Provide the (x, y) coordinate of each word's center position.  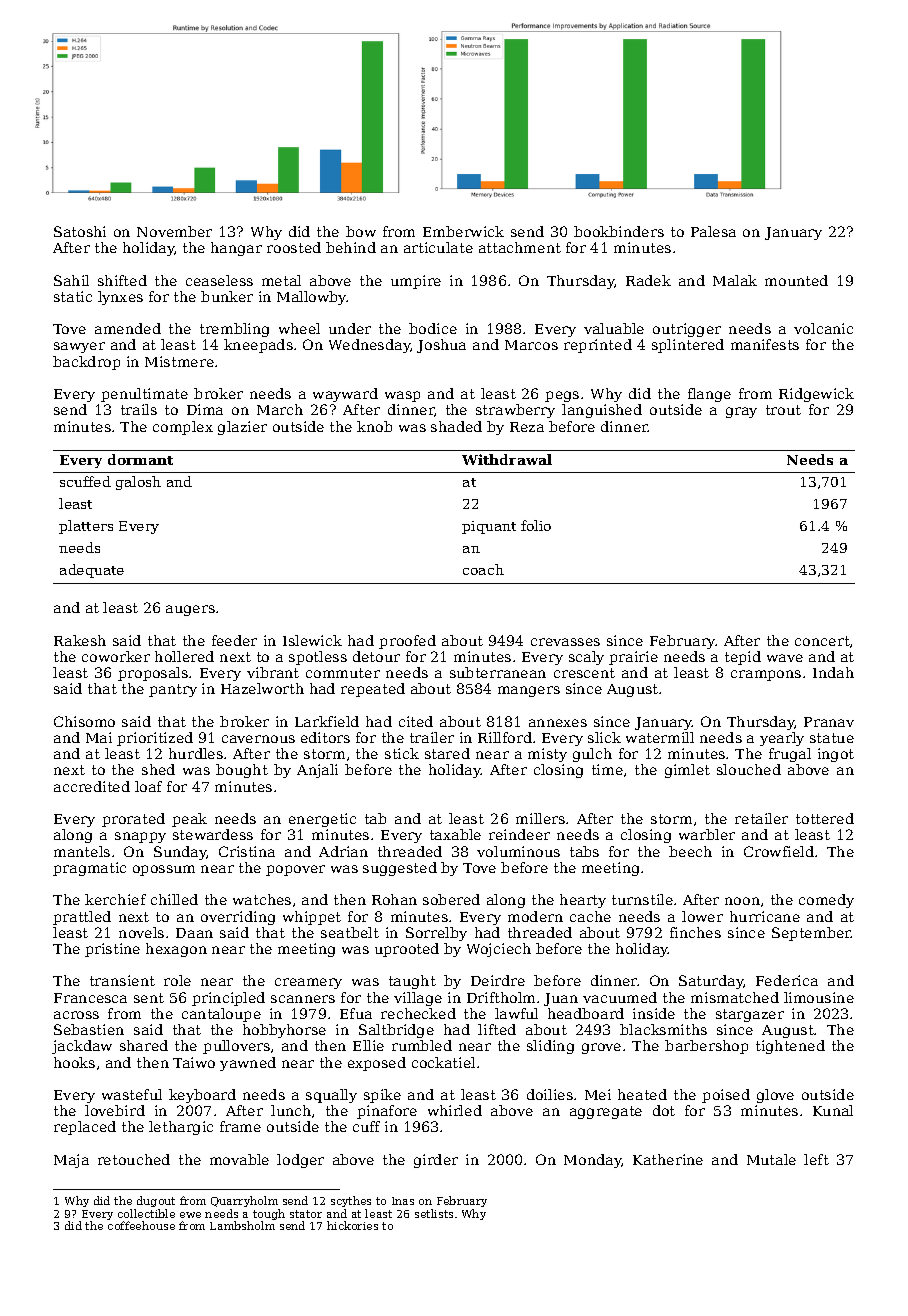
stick (402, 753)
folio (536, 525)
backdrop (86, 363)
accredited (92, 786)
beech (690, 851)
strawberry (515, 411)
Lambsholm (242, 1226)
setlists (434, 1213)
